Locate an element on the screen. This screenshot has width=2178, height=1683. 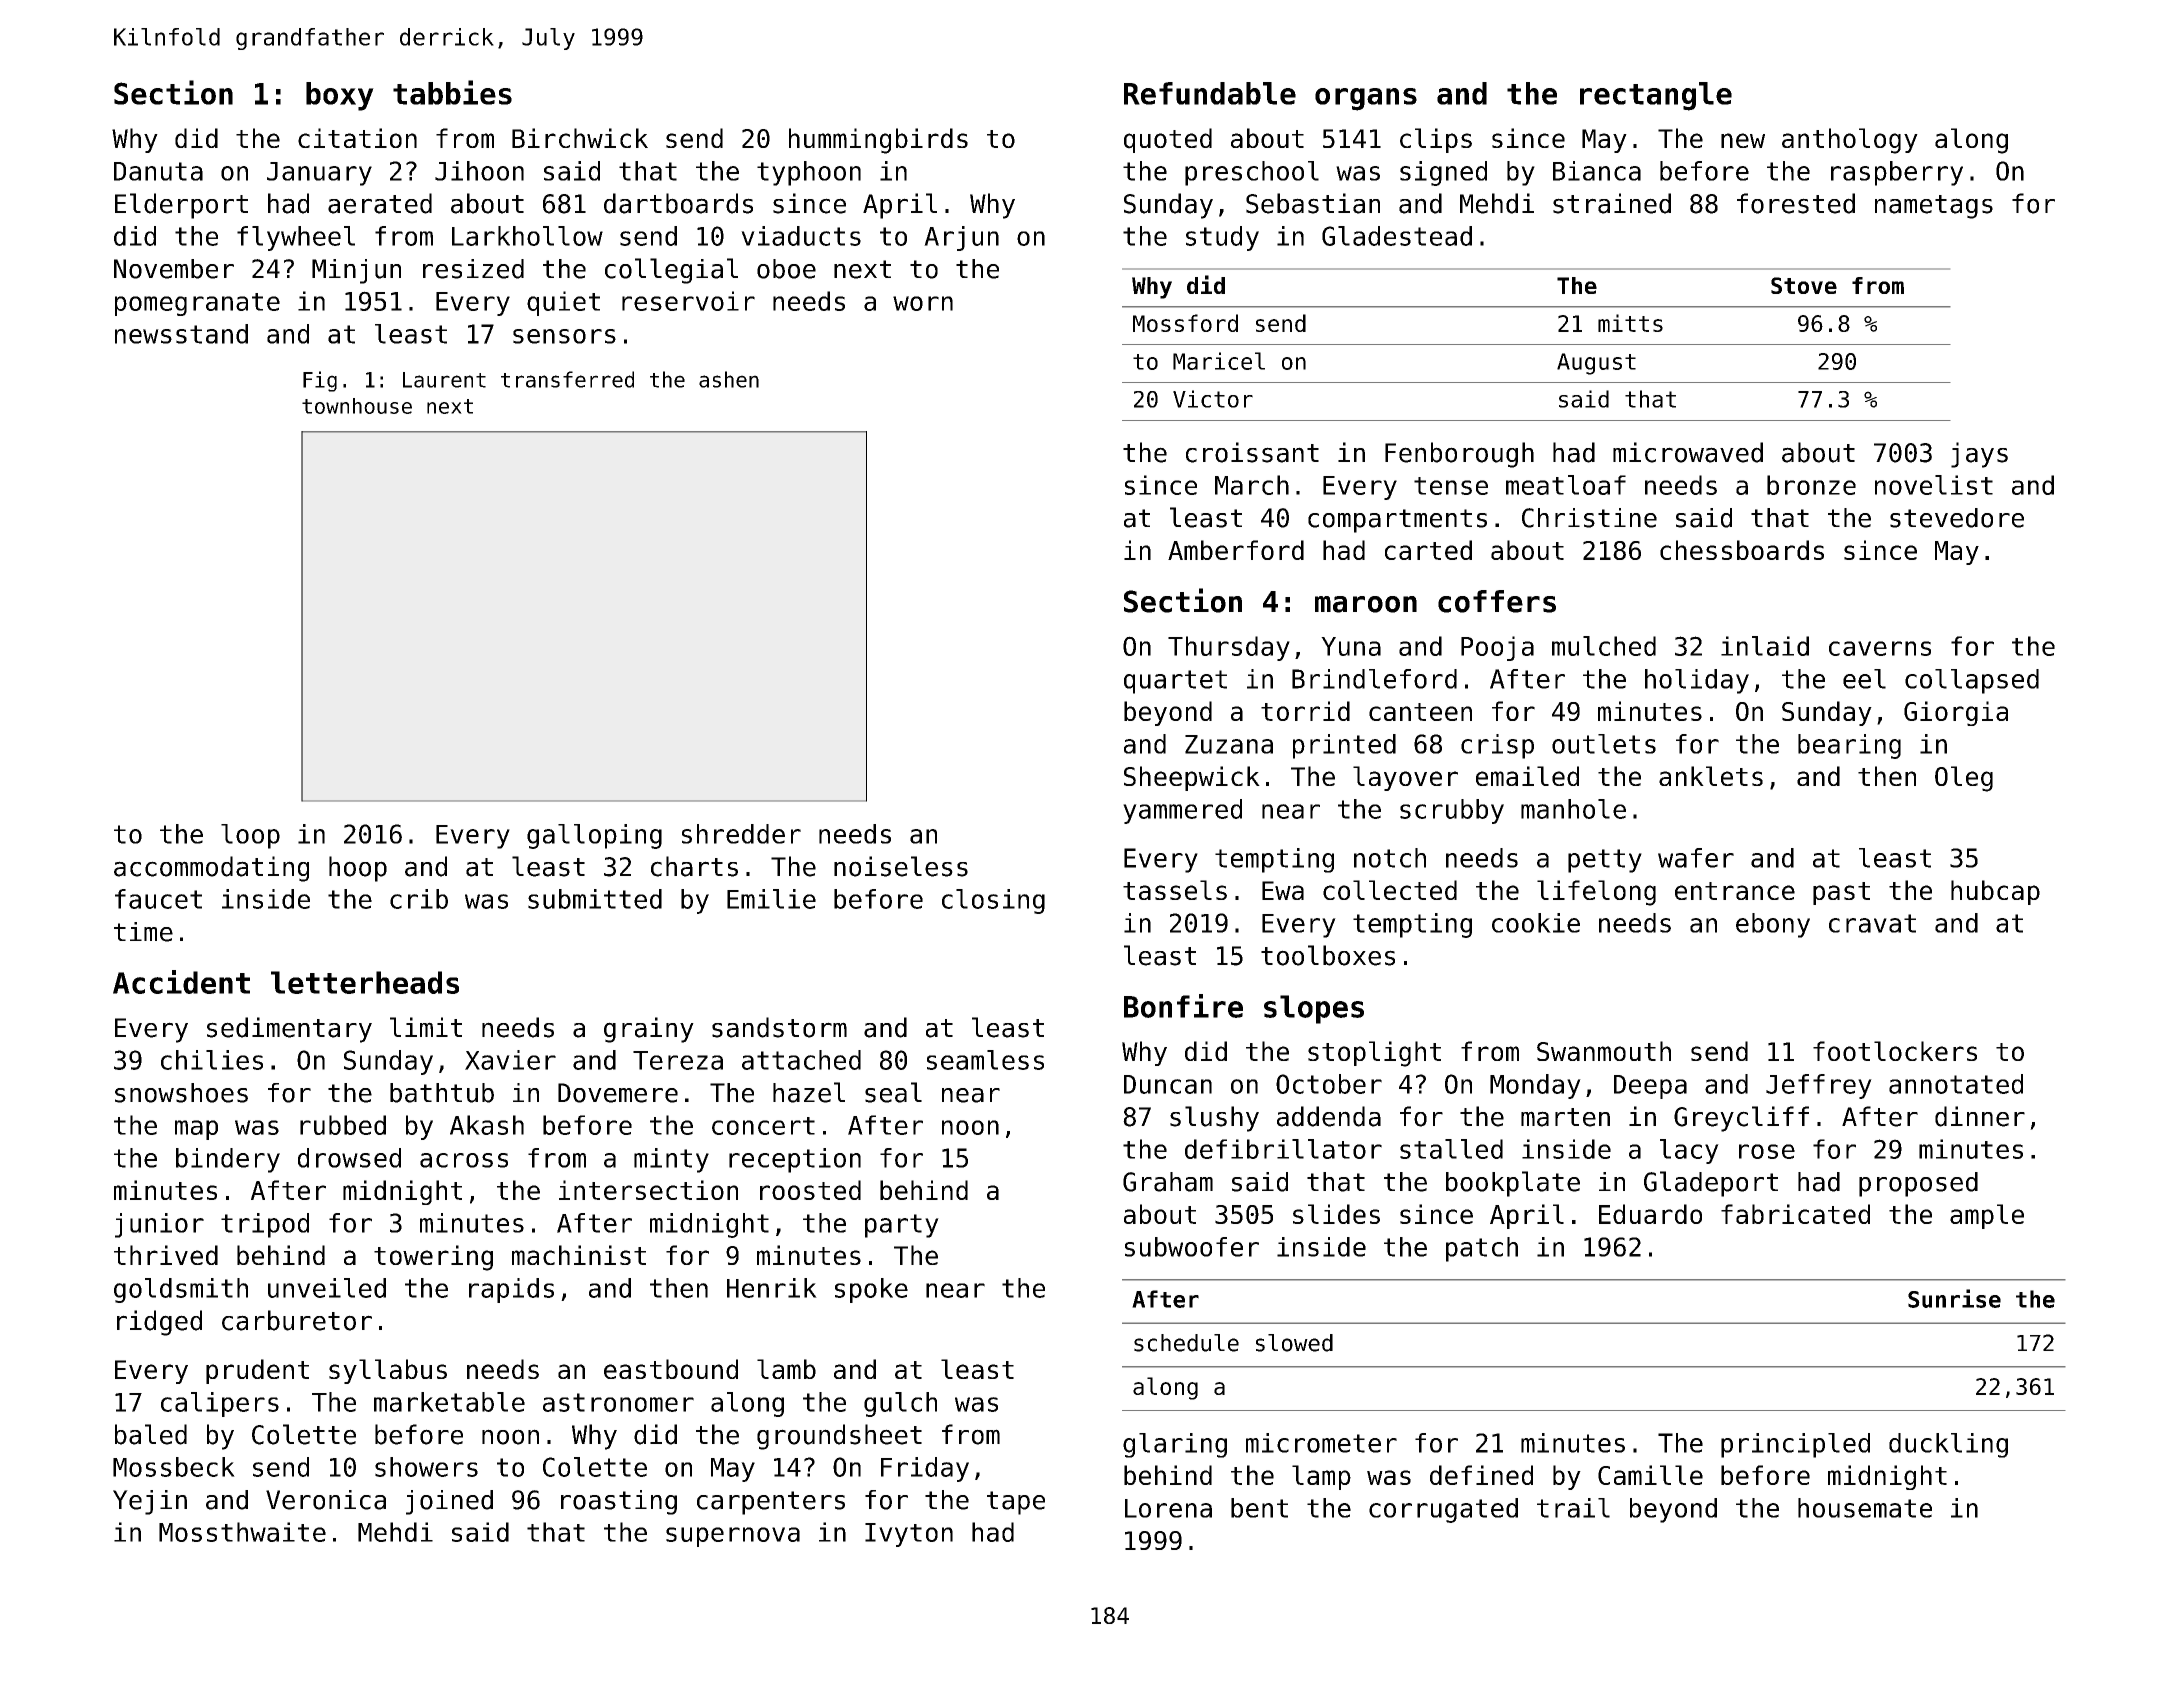
Bonfire is located at coordinates (1183, 1006).
